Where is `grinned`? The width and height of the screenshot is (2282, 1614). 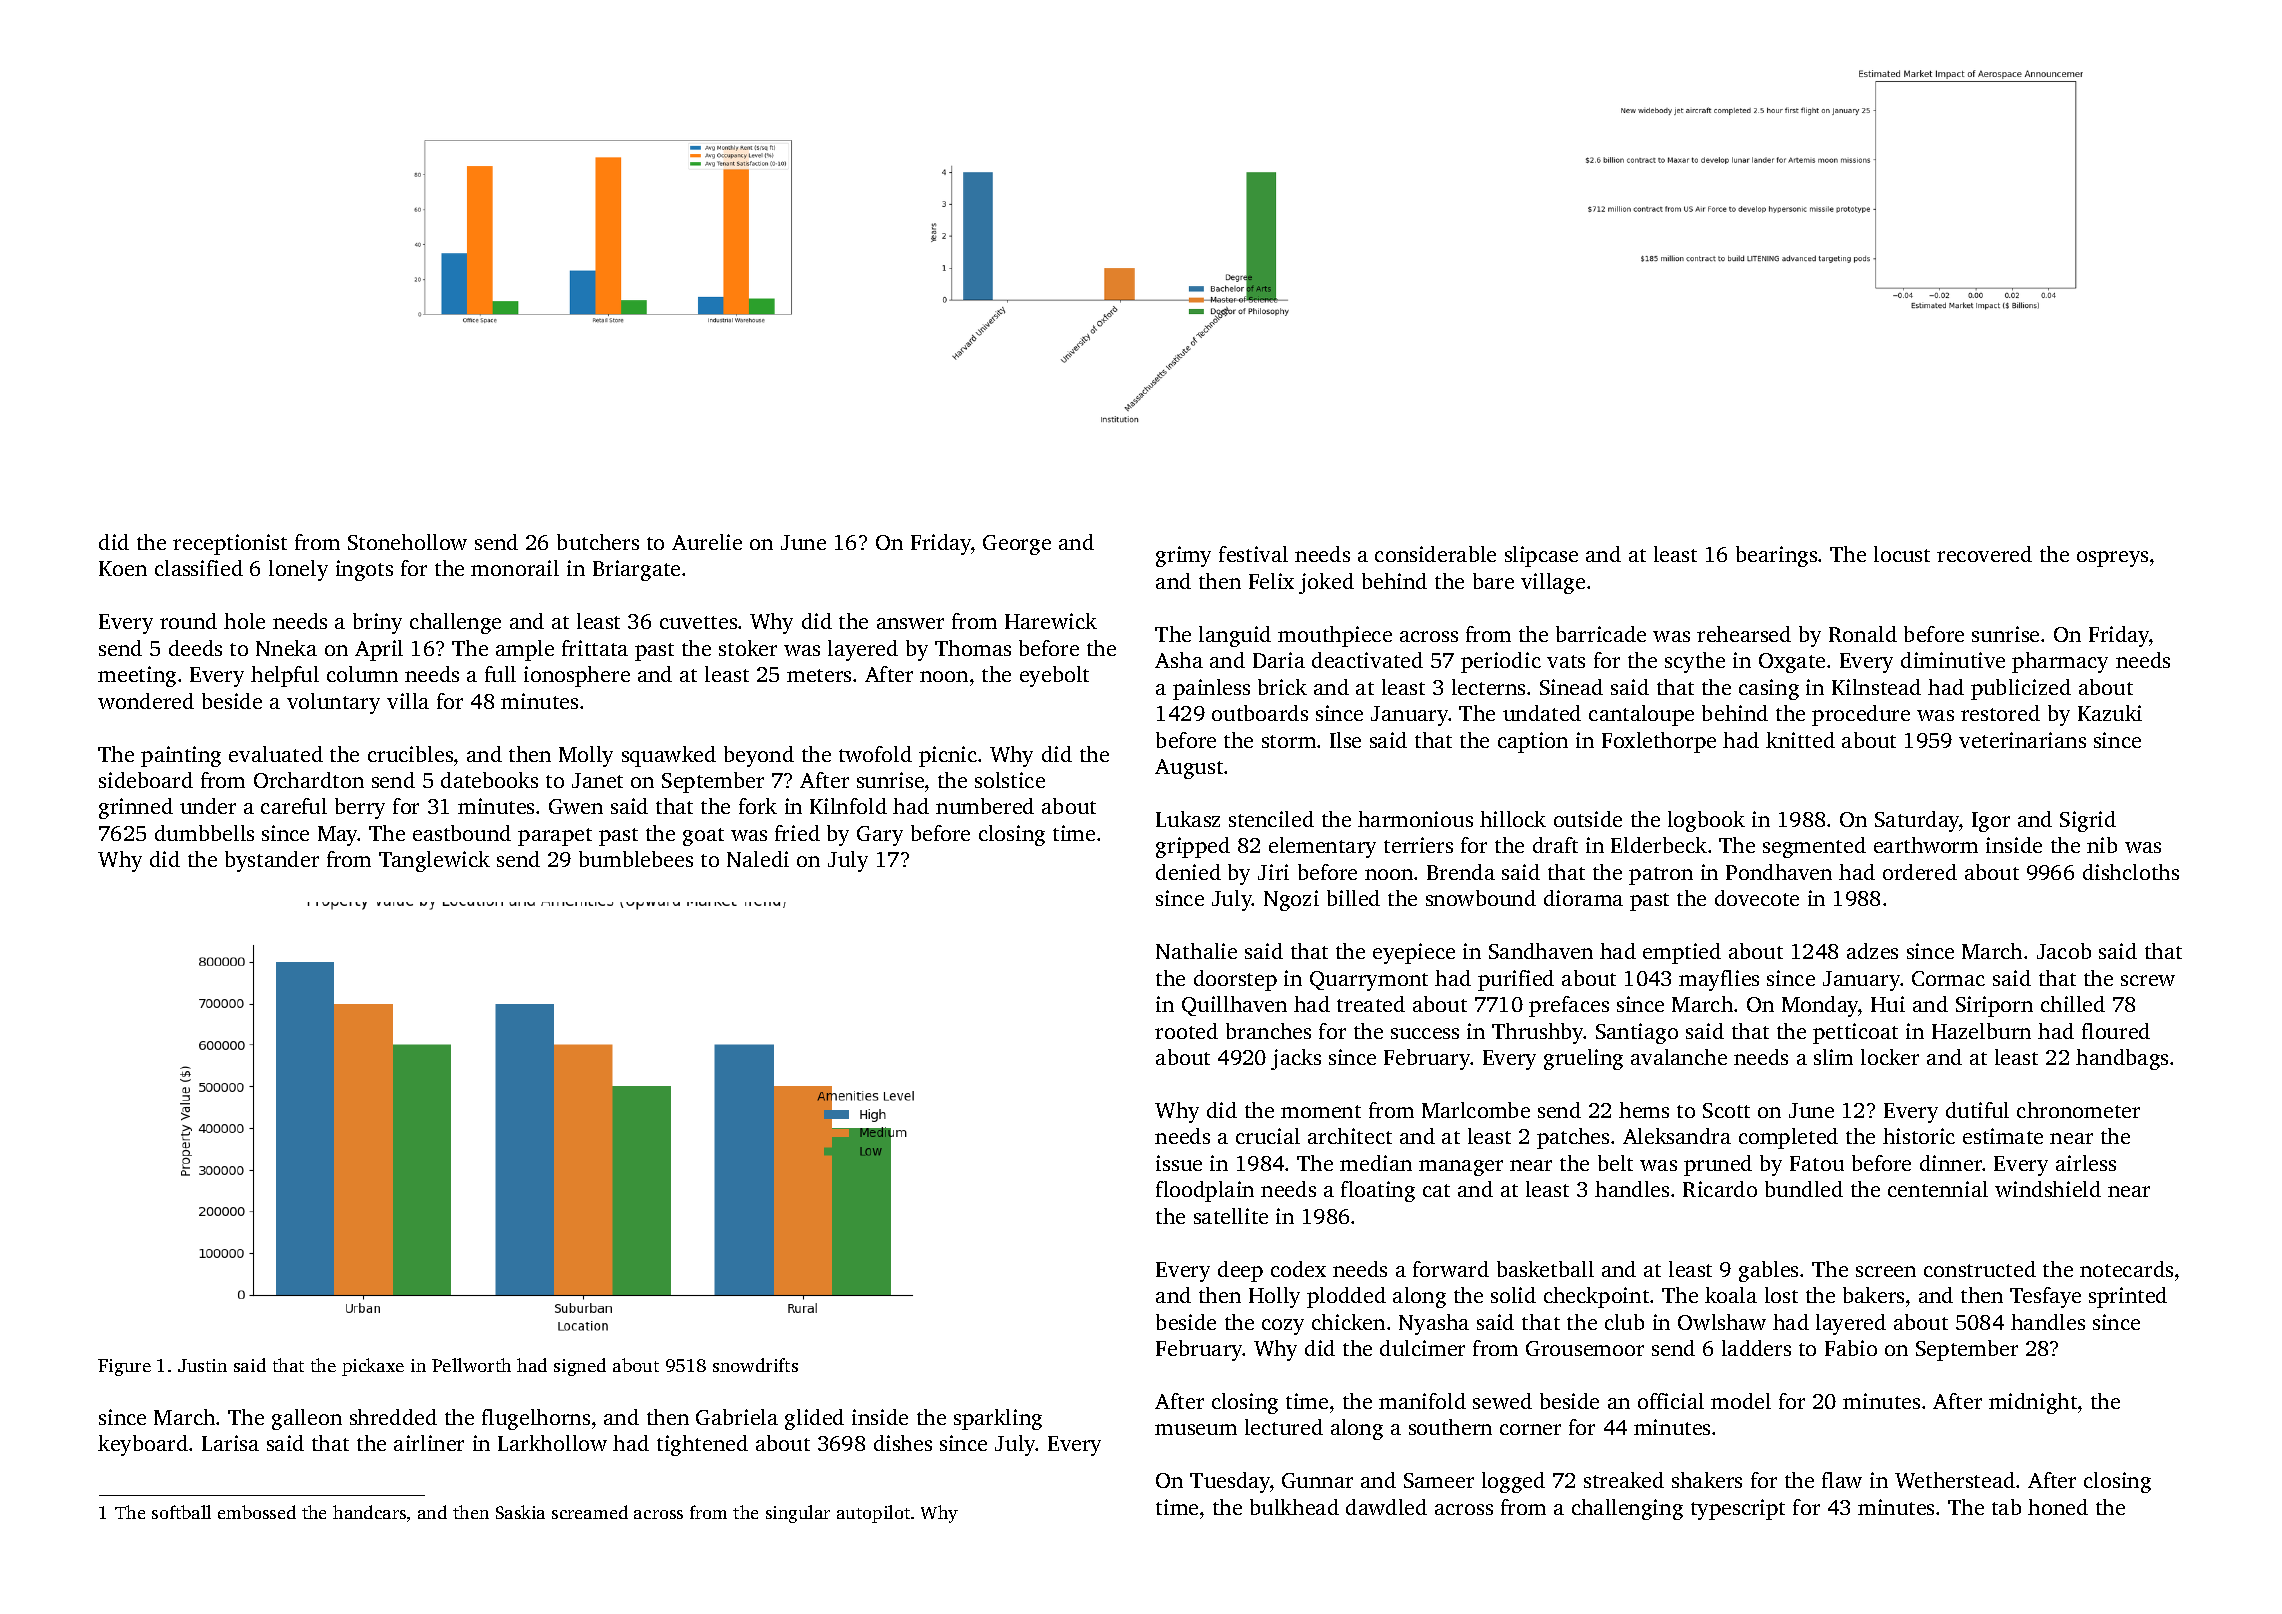
grinned is located at coordinates (136, 808).
